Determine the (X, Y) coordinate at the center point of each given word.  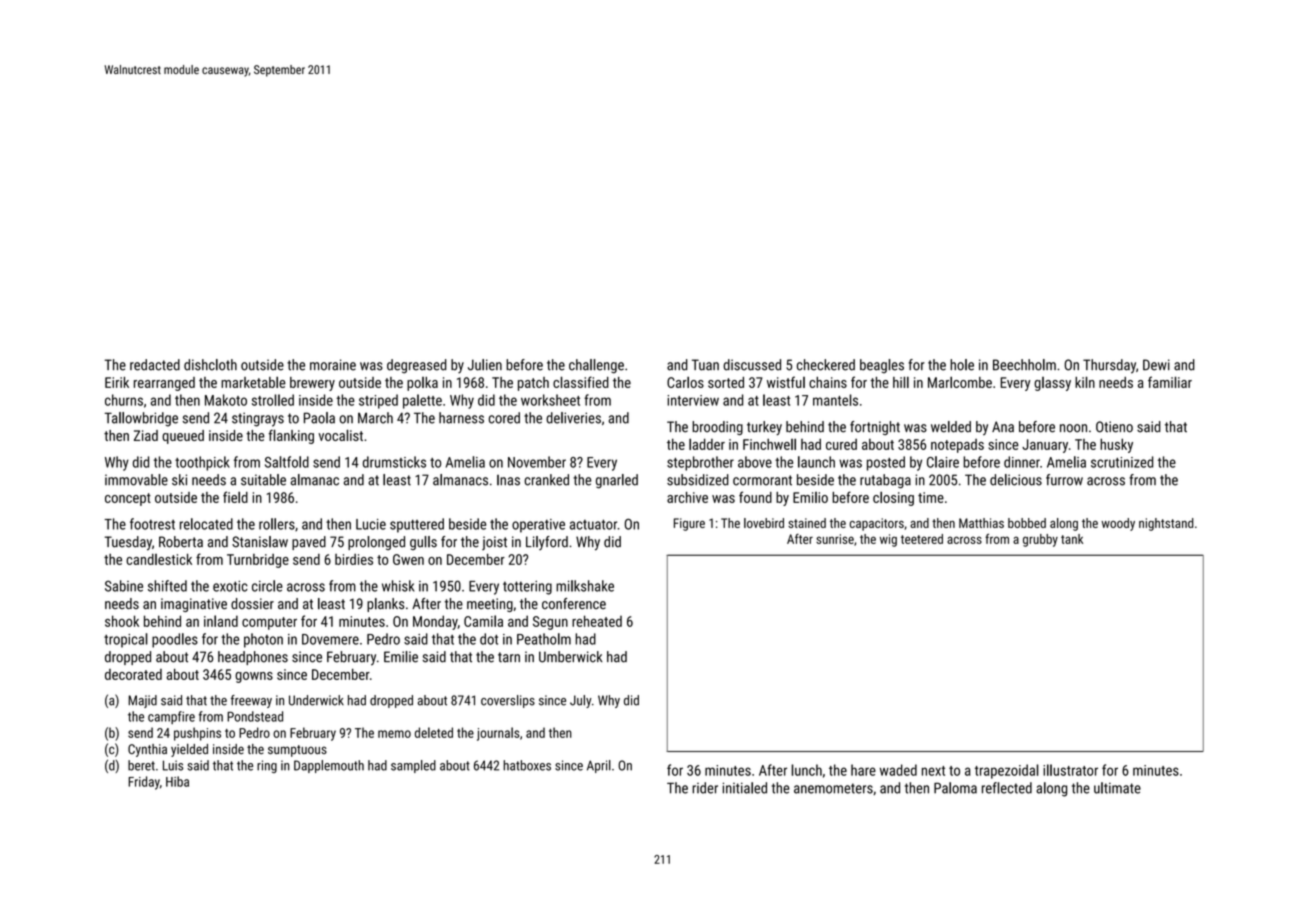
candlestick (159, 559)
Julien (485, 365)
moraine (333, 365)
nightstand (1166, 524)
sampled (413, 766)
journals (498, 734)
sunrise (835, 539)
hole (962, 365)
